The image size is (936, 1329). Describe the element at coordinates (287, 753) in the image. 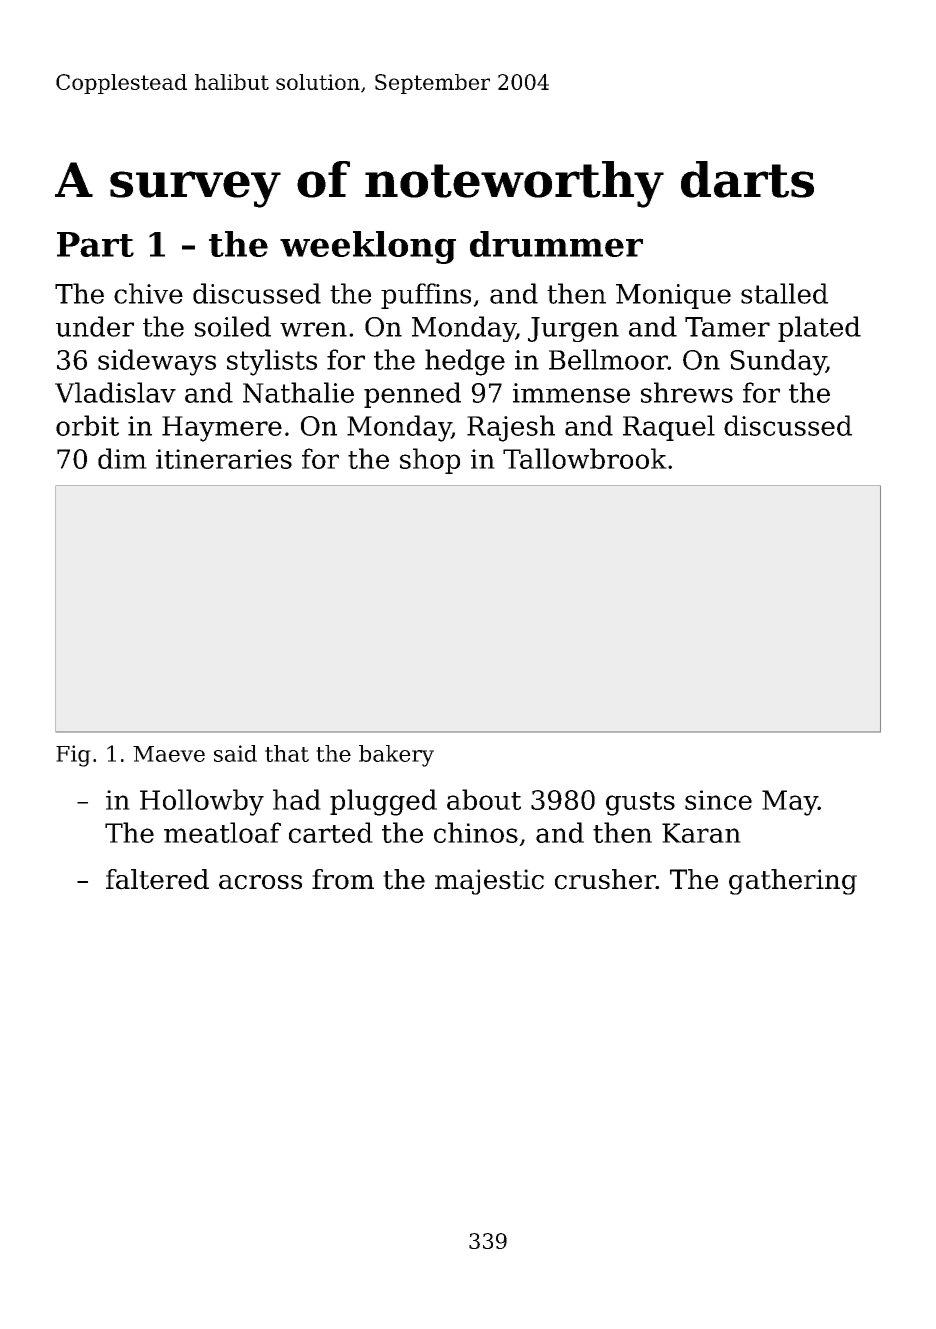

I see `that` at that location.
